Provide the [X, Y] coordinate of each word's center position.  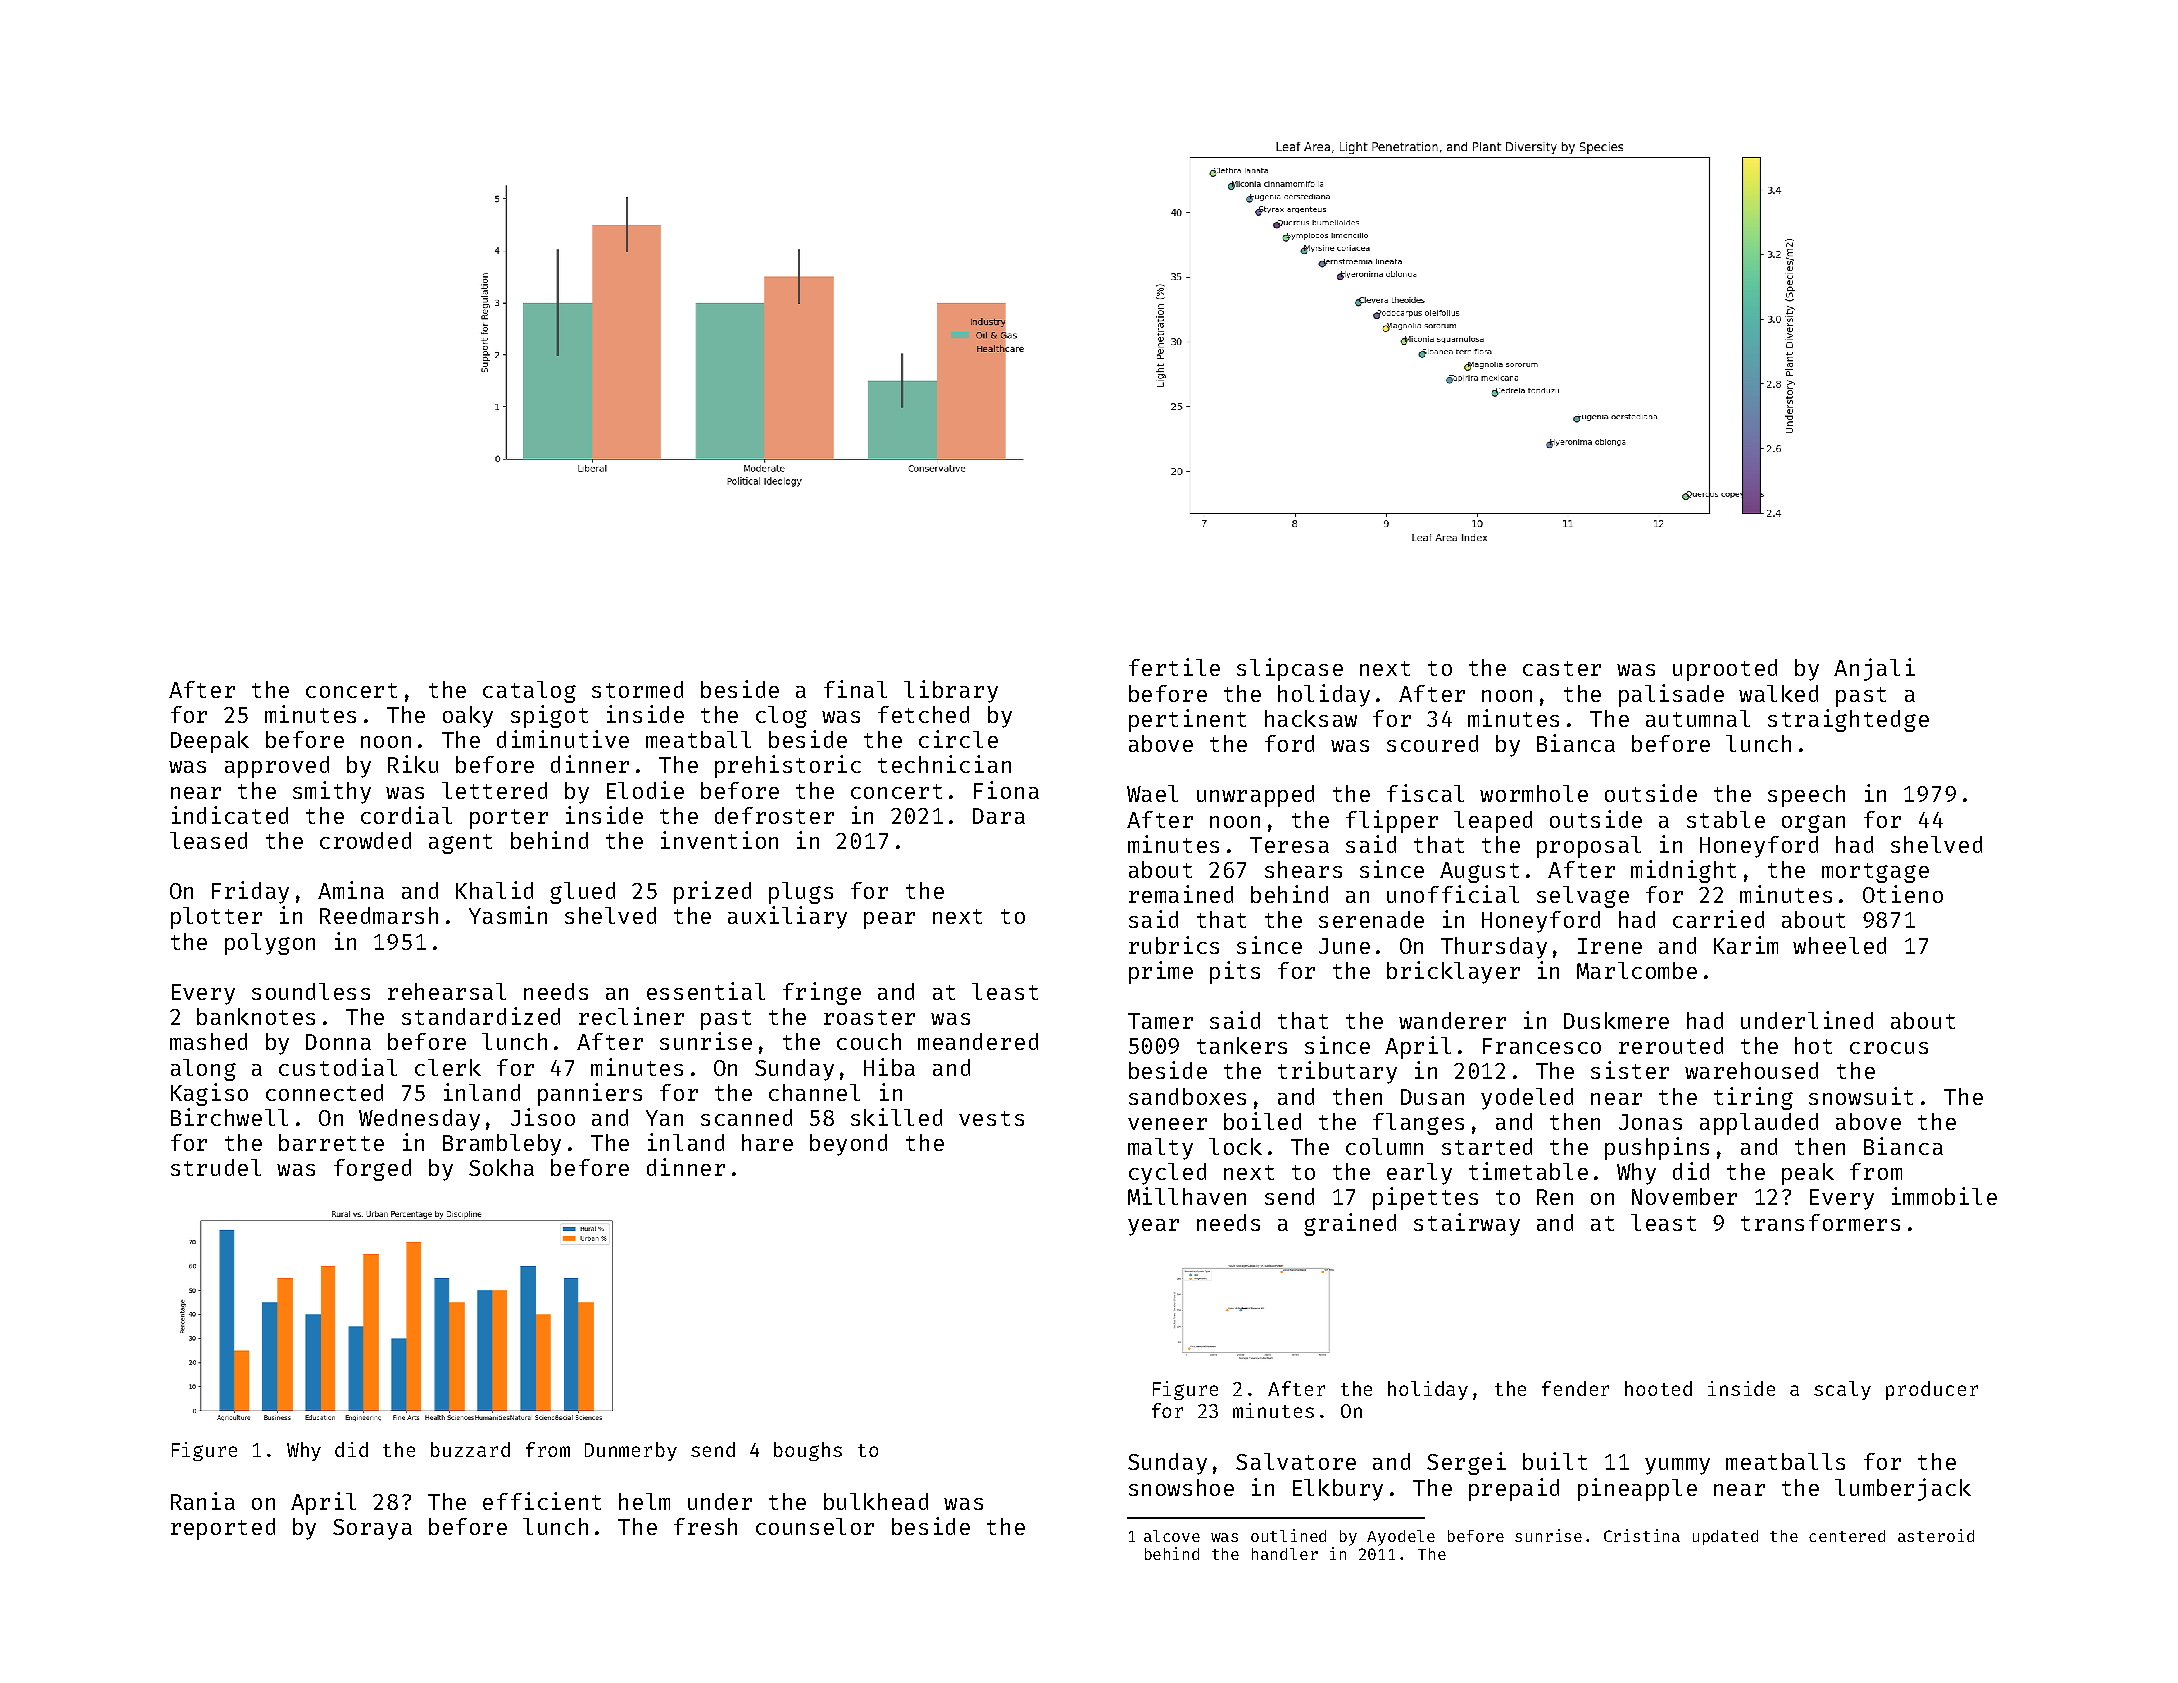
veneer [1167, 1124]
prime [1161, 972]
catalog [529, 692]
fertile [1174, 667]
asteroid [1936, 1535]
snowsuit [1861, 1096]
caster [1562, 668]
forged [372, 1170]
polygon [270, 944]
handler [1285, 1554]
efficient [542, 1501]
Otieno [1903, 894]
